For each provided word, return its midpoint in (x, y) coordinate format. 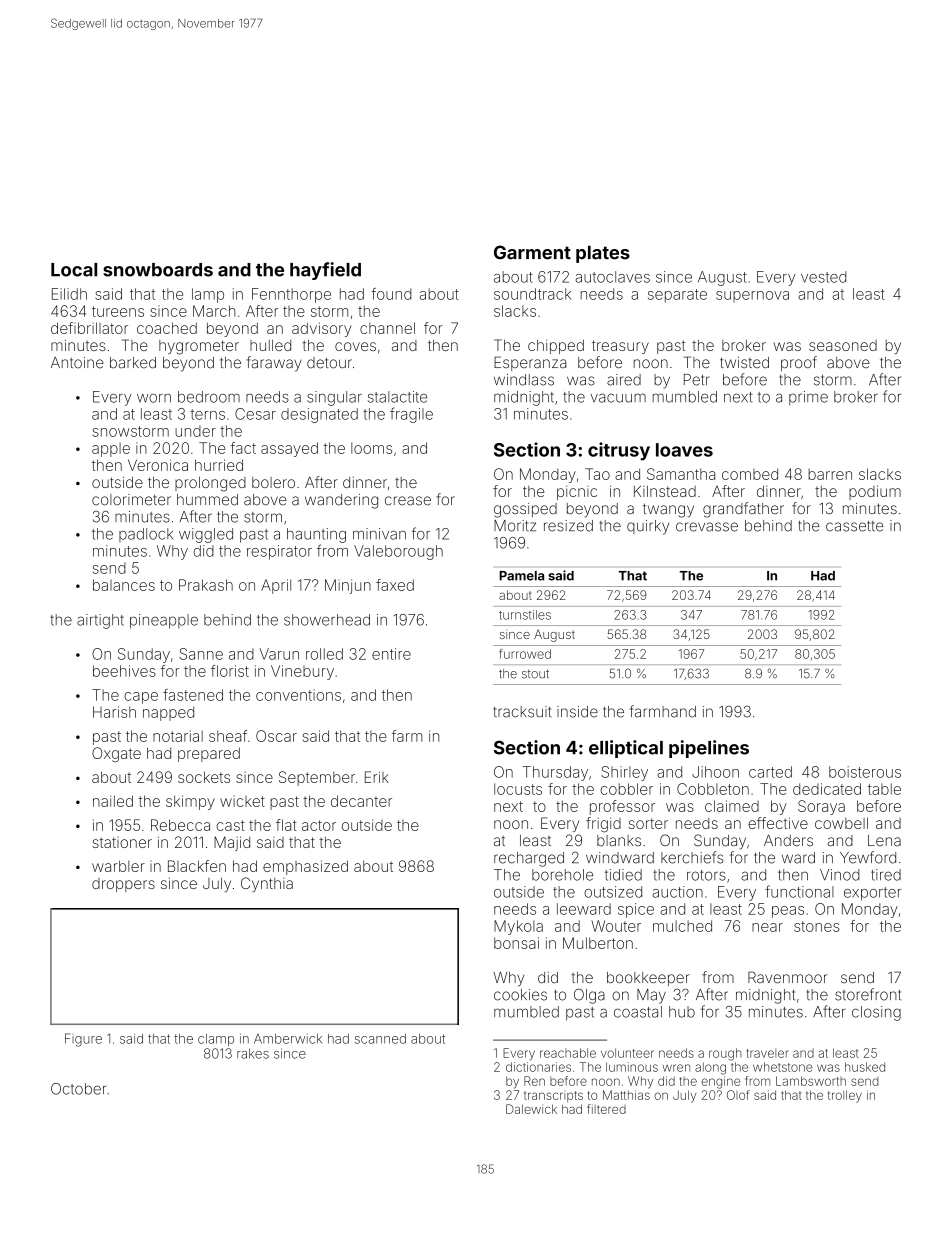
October (78, 1089)
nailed (113, 801)
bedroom (209, 397)
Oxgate (116, 754)
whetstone (783, 1067)
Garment (532, 252)
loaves (684, 450)
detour (329, 363)
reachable (568, 1053)
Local (74, 270)
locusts (518, 789)
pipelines (709, 749)
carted (770, 772)
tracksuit (522, 712)
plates (603, 254)
